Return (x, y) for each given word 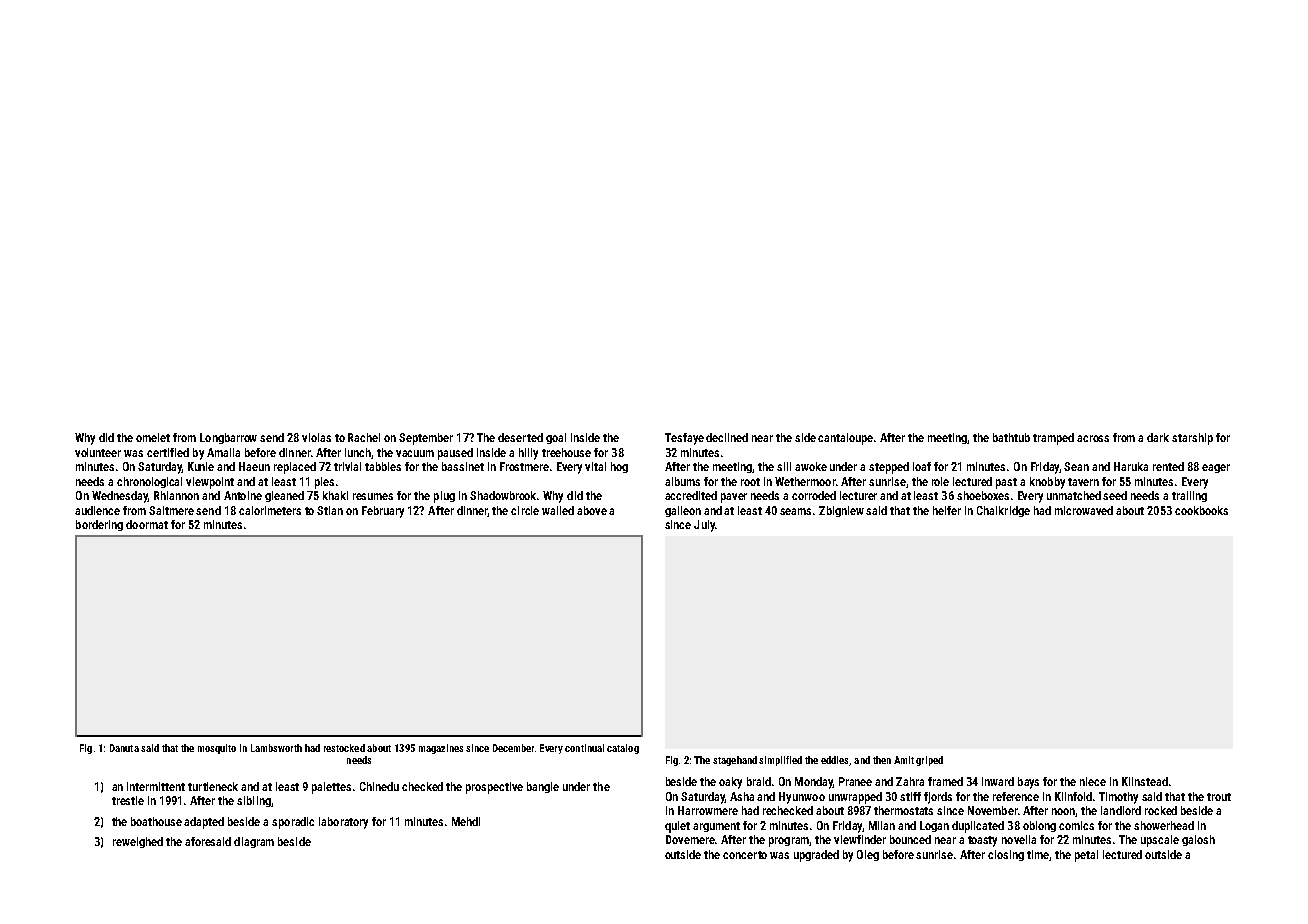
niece (1093, 781)
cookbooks (1201, 510)
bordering (99, 525)
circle (525, 510)
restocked (344, 748)
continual (584, 748)
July (704, 526)
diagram (254, 842)
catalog (623, 749)
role (940, 481)
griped (929, 761)
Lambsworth (276, 748)
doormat (147, 524)
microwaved (1084, 510)
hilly (528, 454)
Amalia (223, 452)
